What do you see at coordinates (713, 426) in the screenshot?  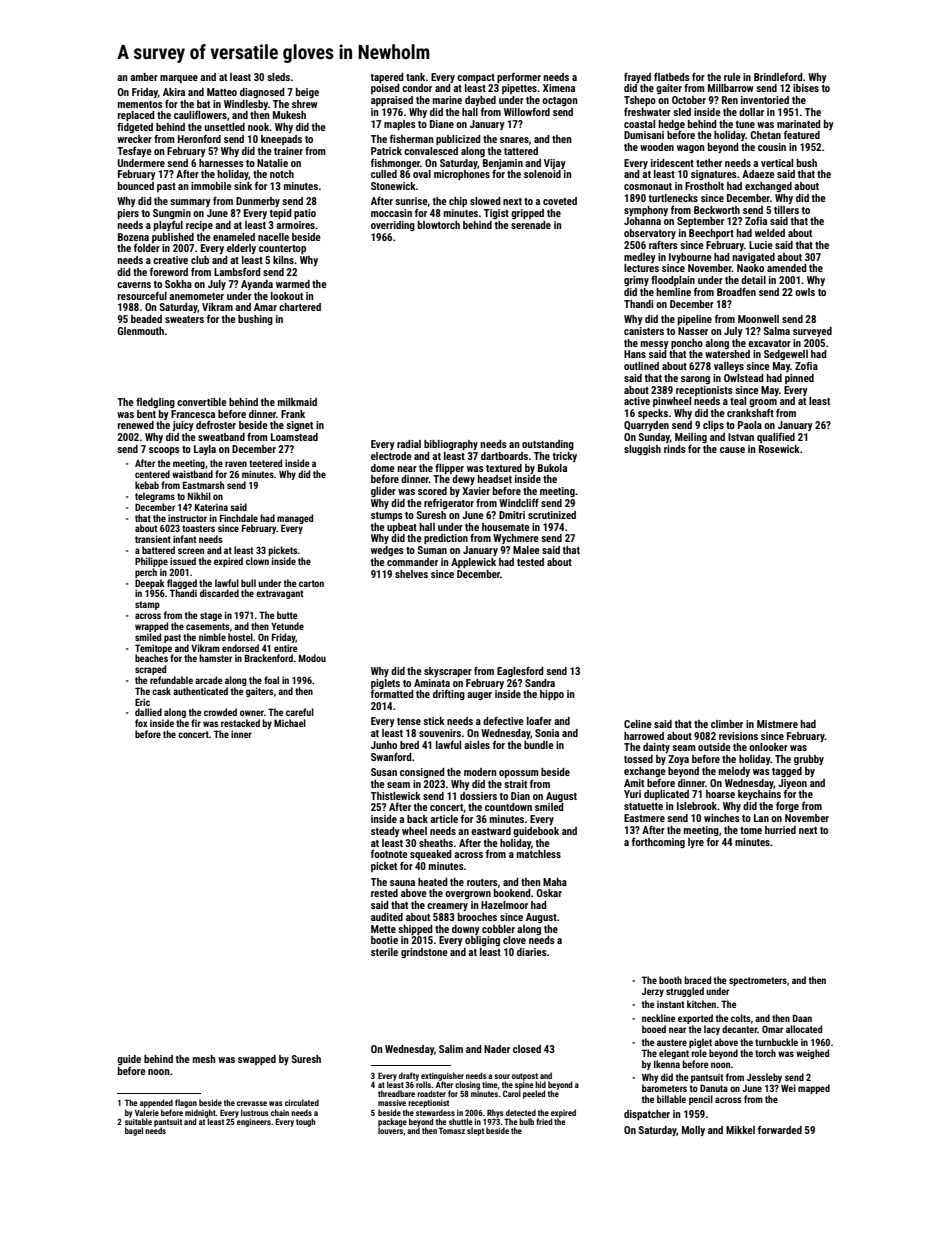 I see `clips` at bounding box center [713, 426].
